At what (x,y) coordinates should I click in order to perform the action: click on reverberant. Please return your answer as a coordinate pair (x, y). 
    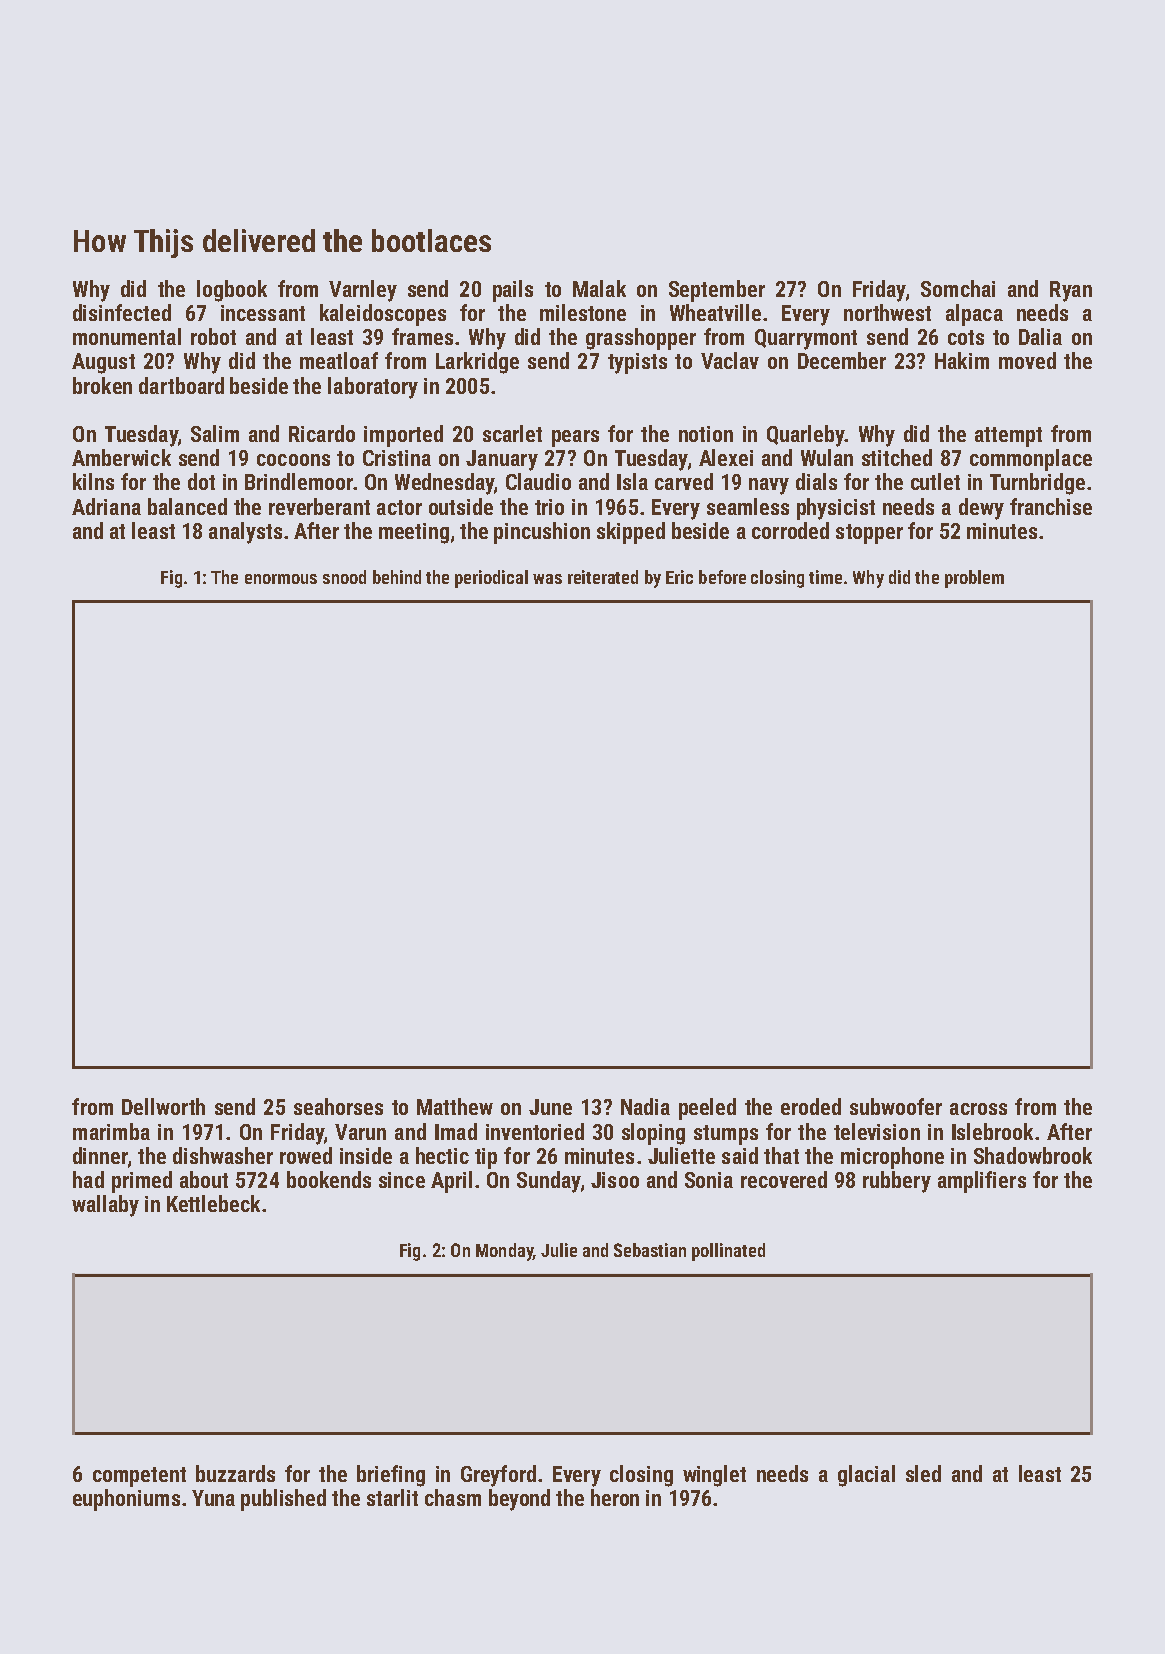
    Looking at the image, I should click on (319, 506).
